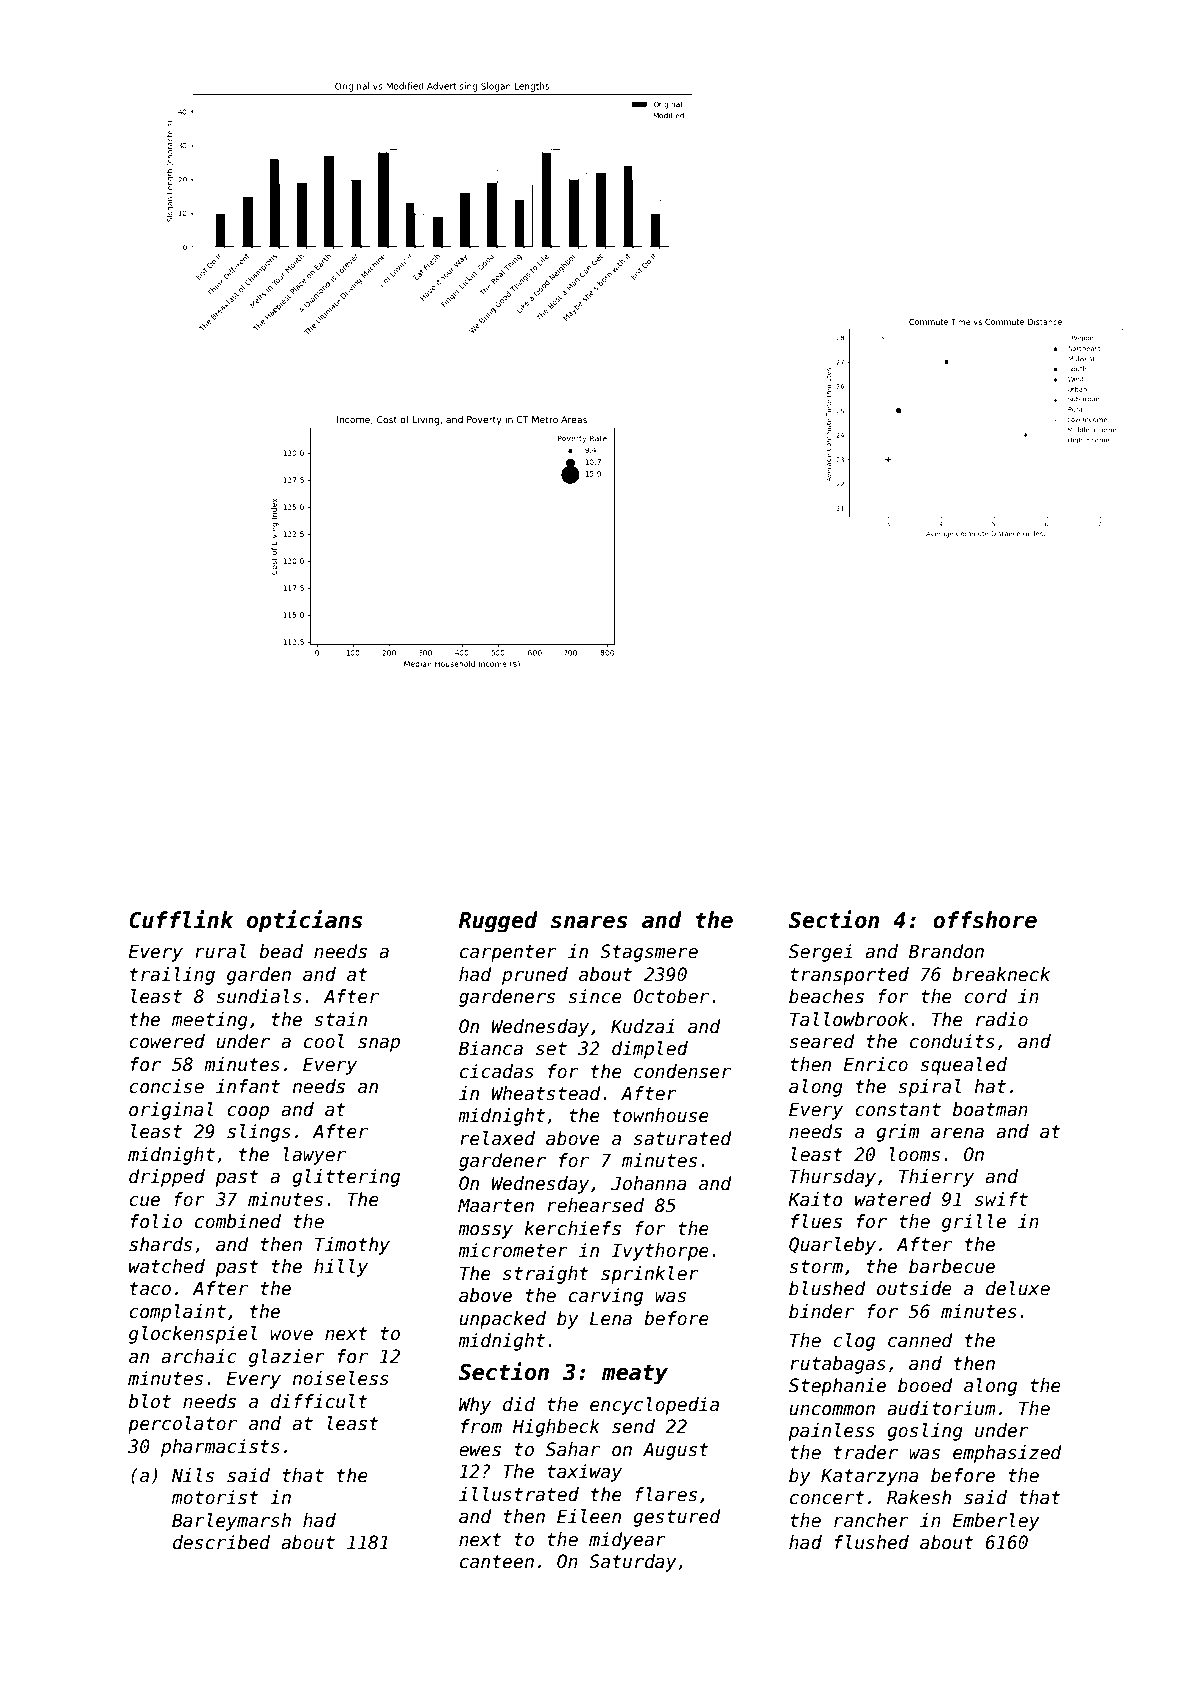 The height and width of the screenshot is (1695, 1198). Describe the element at coordinates (220, 1448) in the screenshot. I see `pharmacists` at that location.
